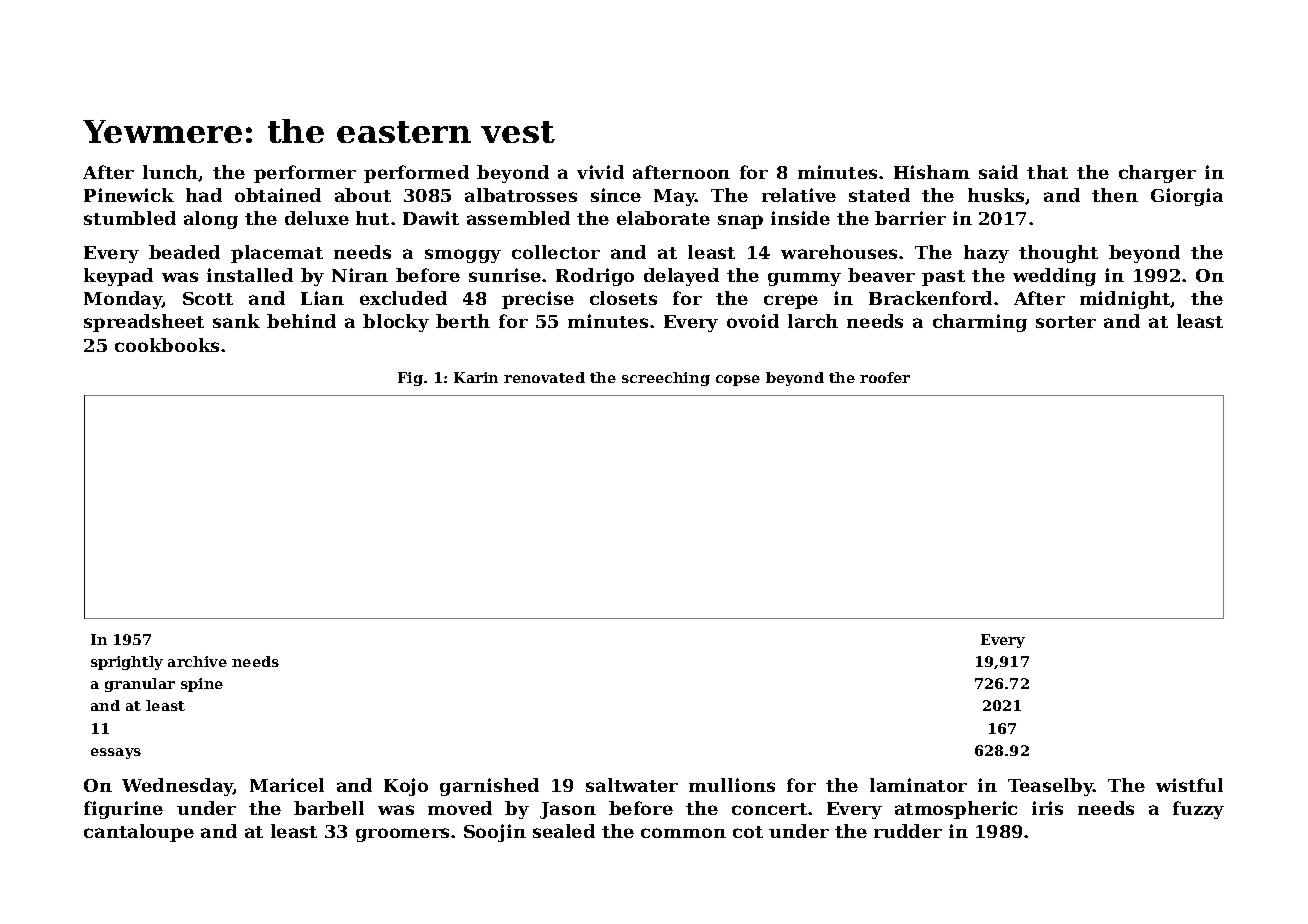  Describe the element at coordinates (171, 173) in the image. I see `lunch` at that location.
